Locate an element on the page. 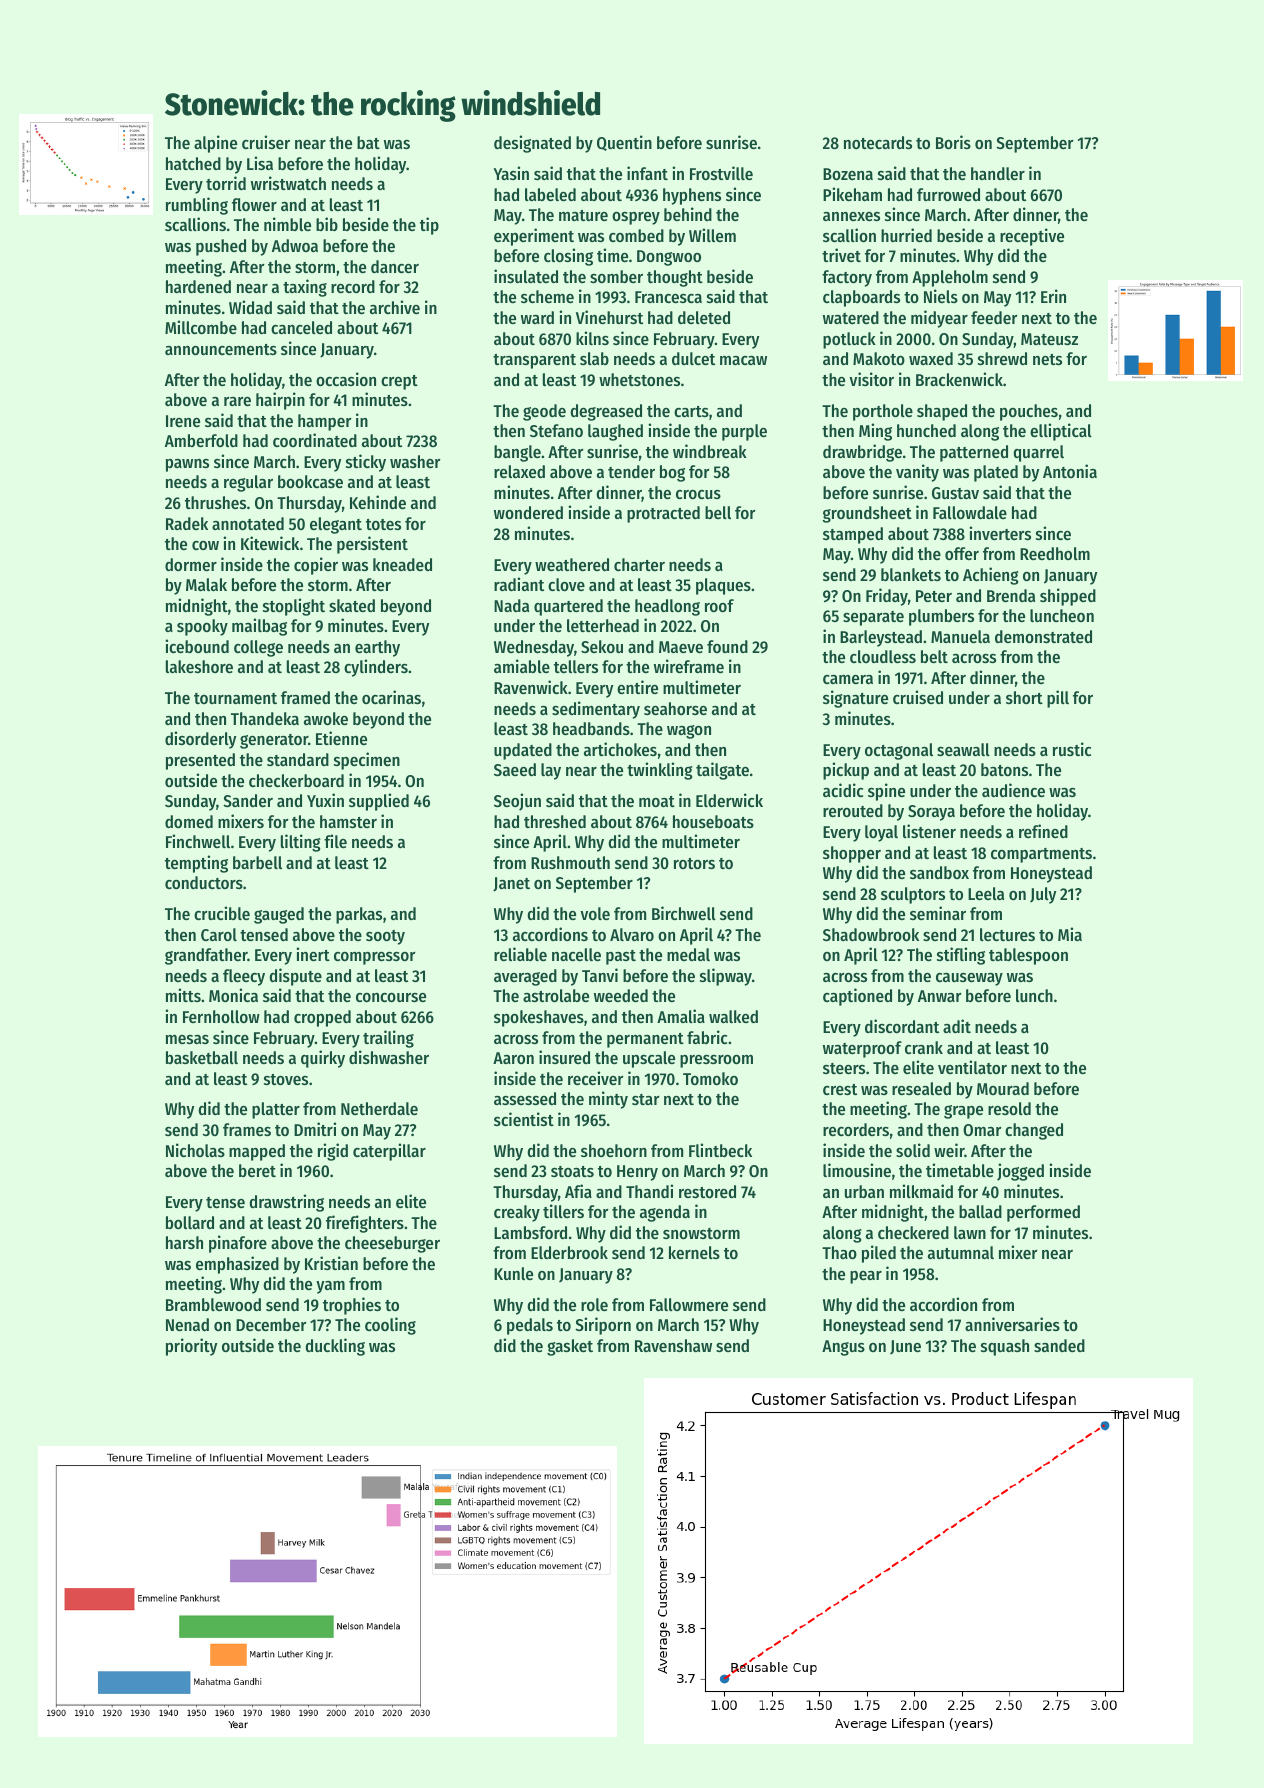 The image size is (1264, 1788). walked is located at coordinates (733, 1016).
